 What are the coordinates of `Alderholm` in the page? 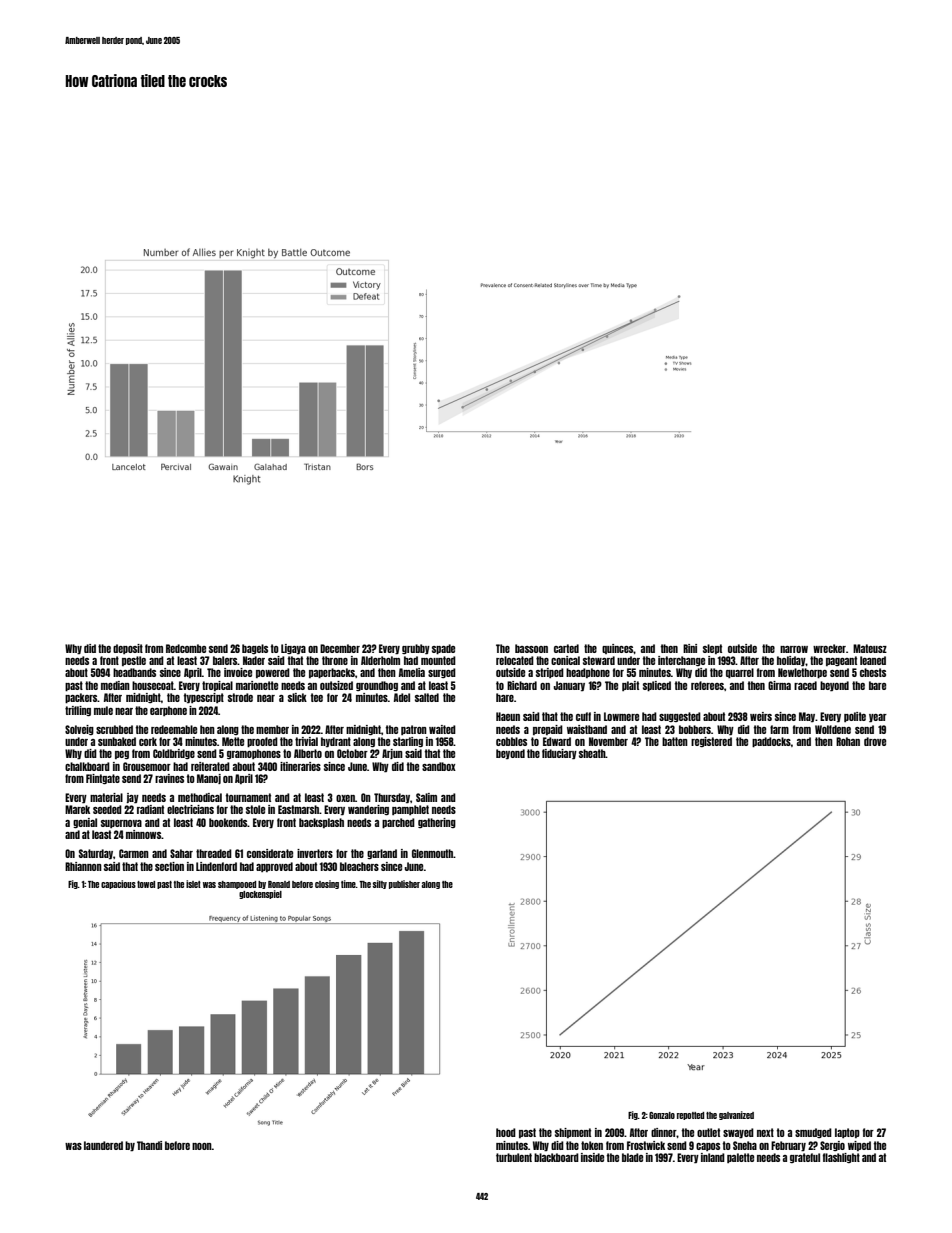 It's located at (380, 660).
